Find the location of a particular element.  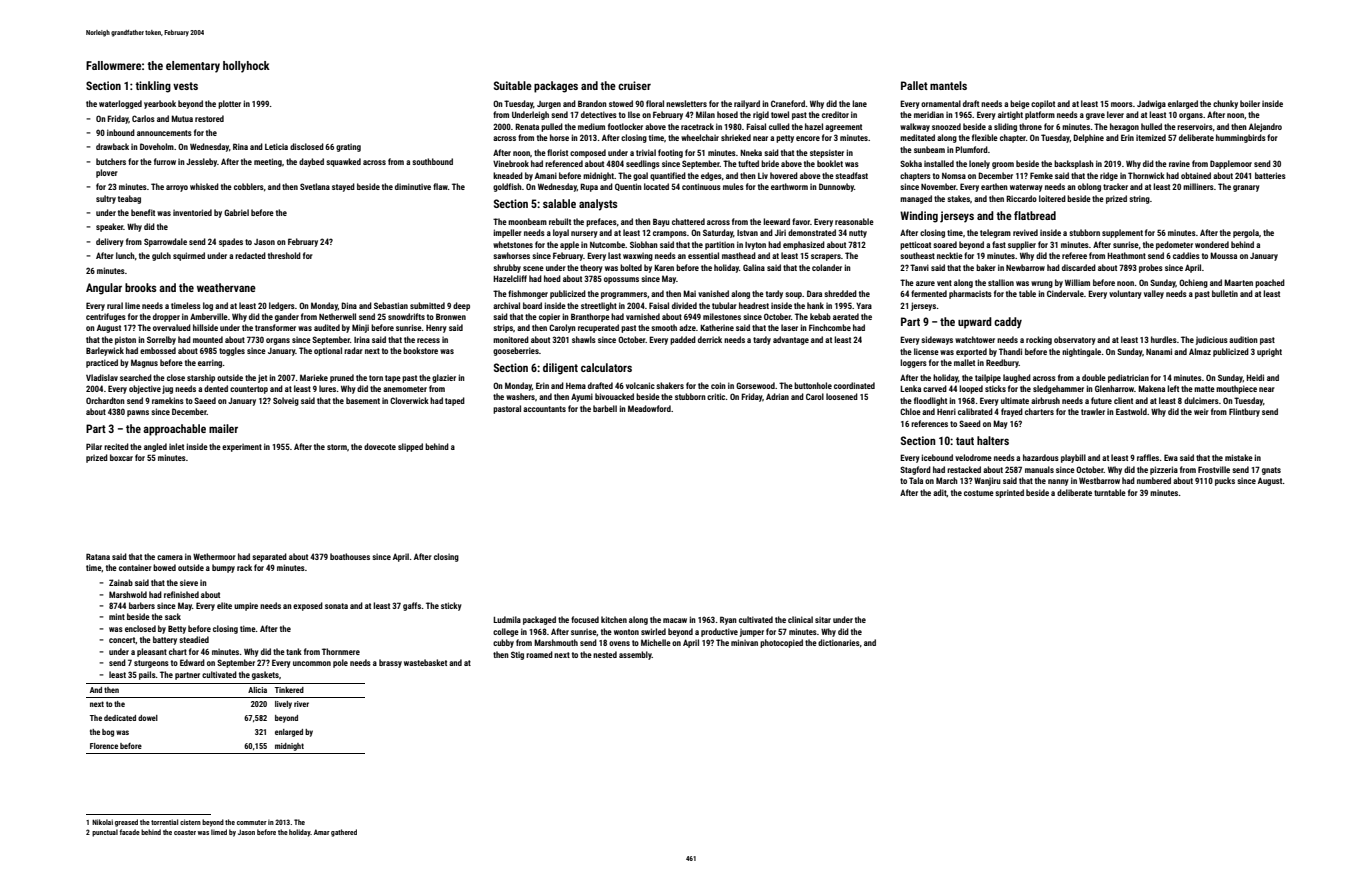

kitchen is located at coordinates (614, 619).
